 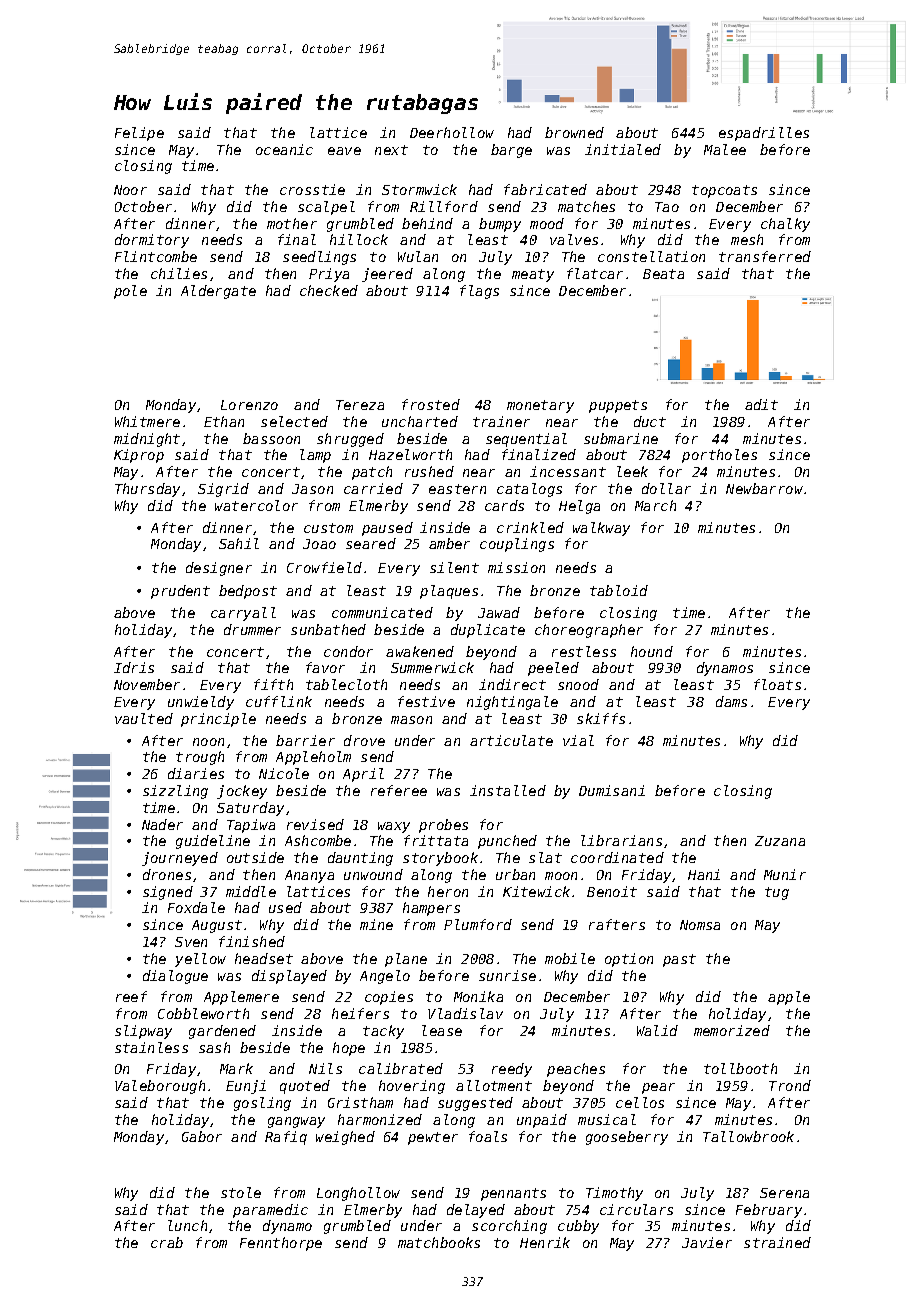 I want to click on dormitory, so click(x=152, y=241).
